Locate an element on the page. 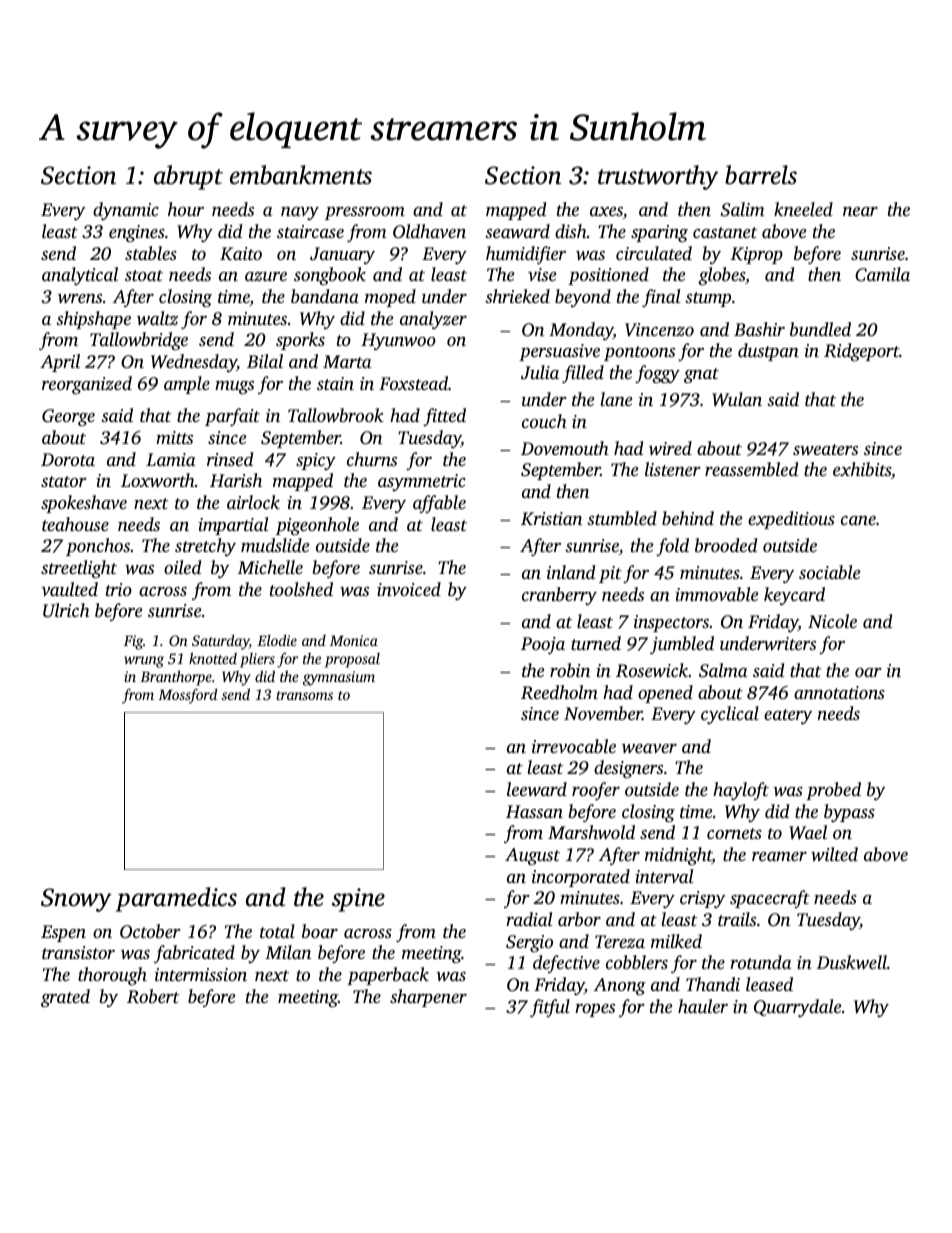  mugs is located at coordinates (234, 387).
